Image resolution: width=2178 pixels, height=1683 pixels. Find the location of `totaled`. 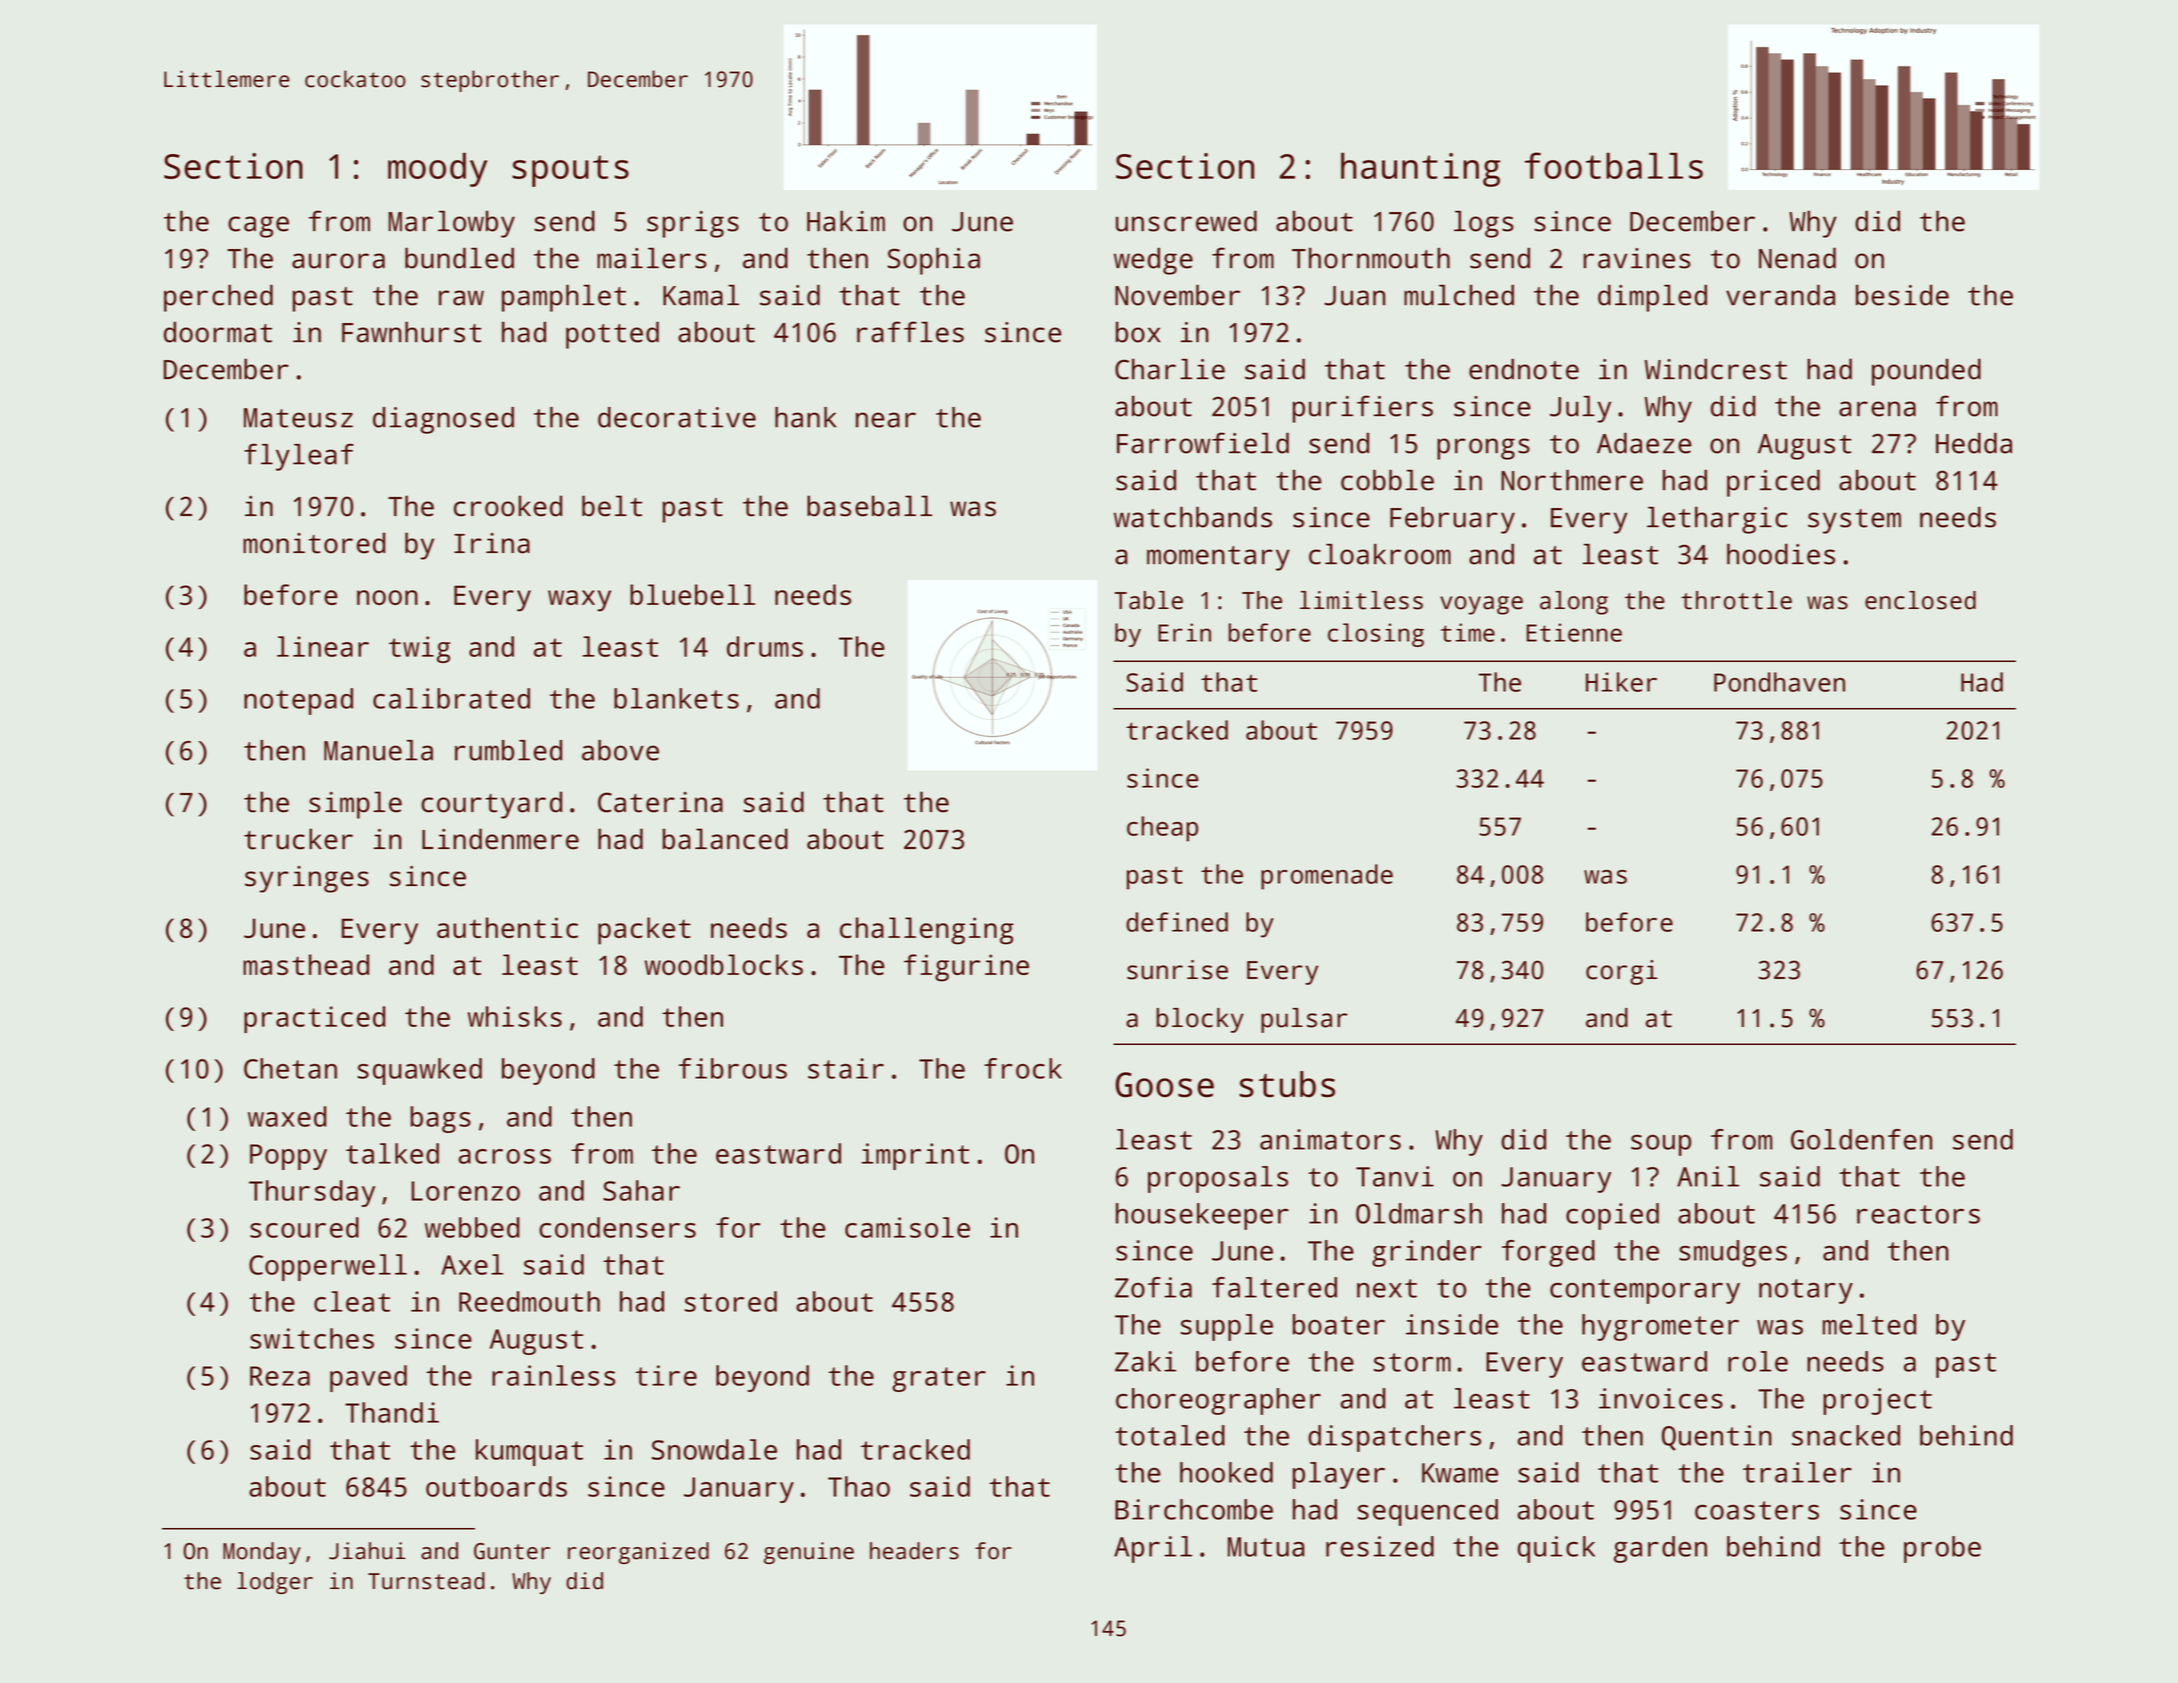

totaled is located at coordinates (1170, 1435).
